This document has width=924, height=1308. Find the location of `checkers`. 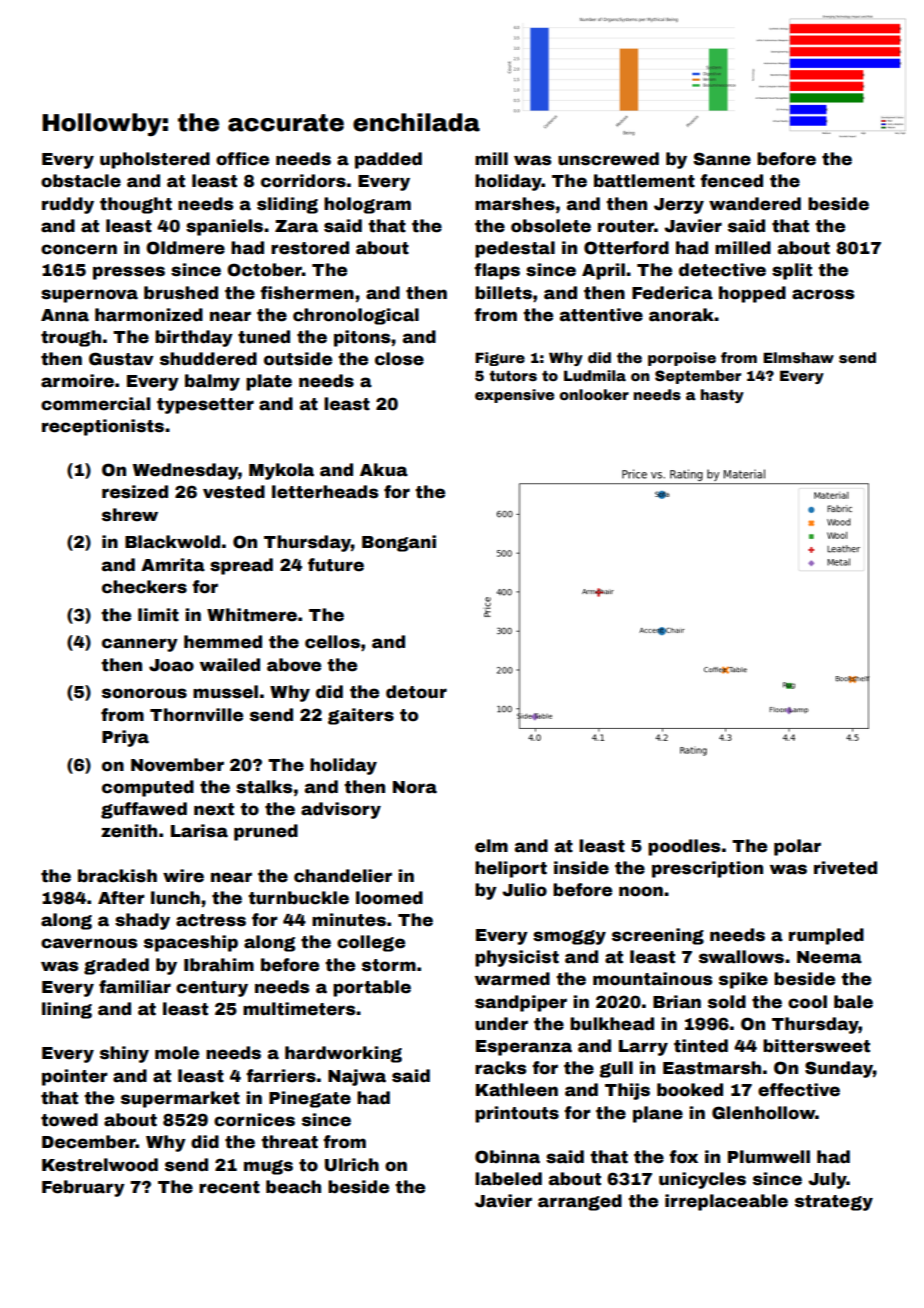

checkers is located at coordinates (144, 587).
